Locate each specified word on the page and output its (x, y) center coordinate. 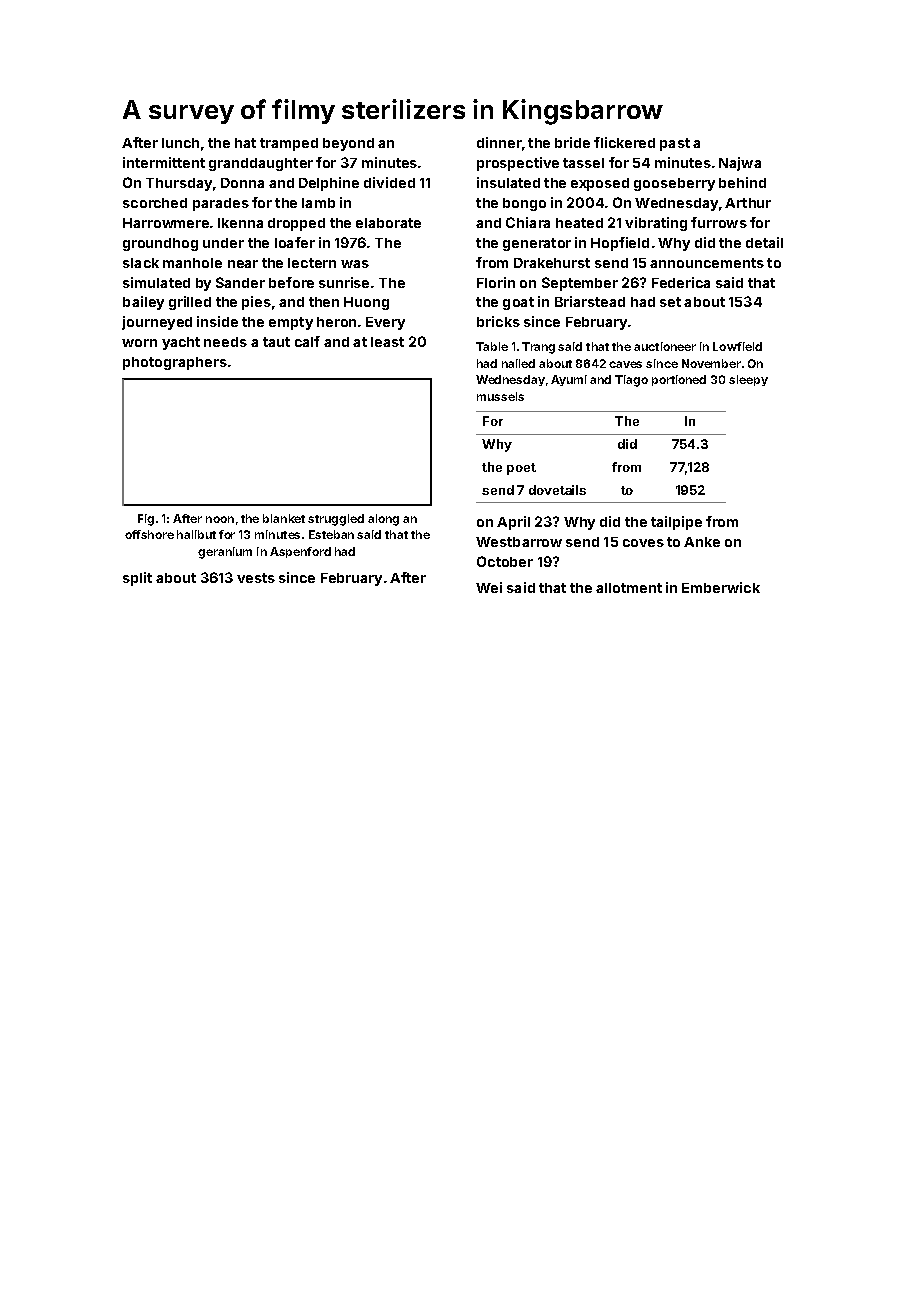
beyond (348, 144)
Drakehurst (552, 263)
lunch (180, 143)
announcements (707, 263)
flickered (624, 142)
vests (256, 578)
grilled (190, 303)
